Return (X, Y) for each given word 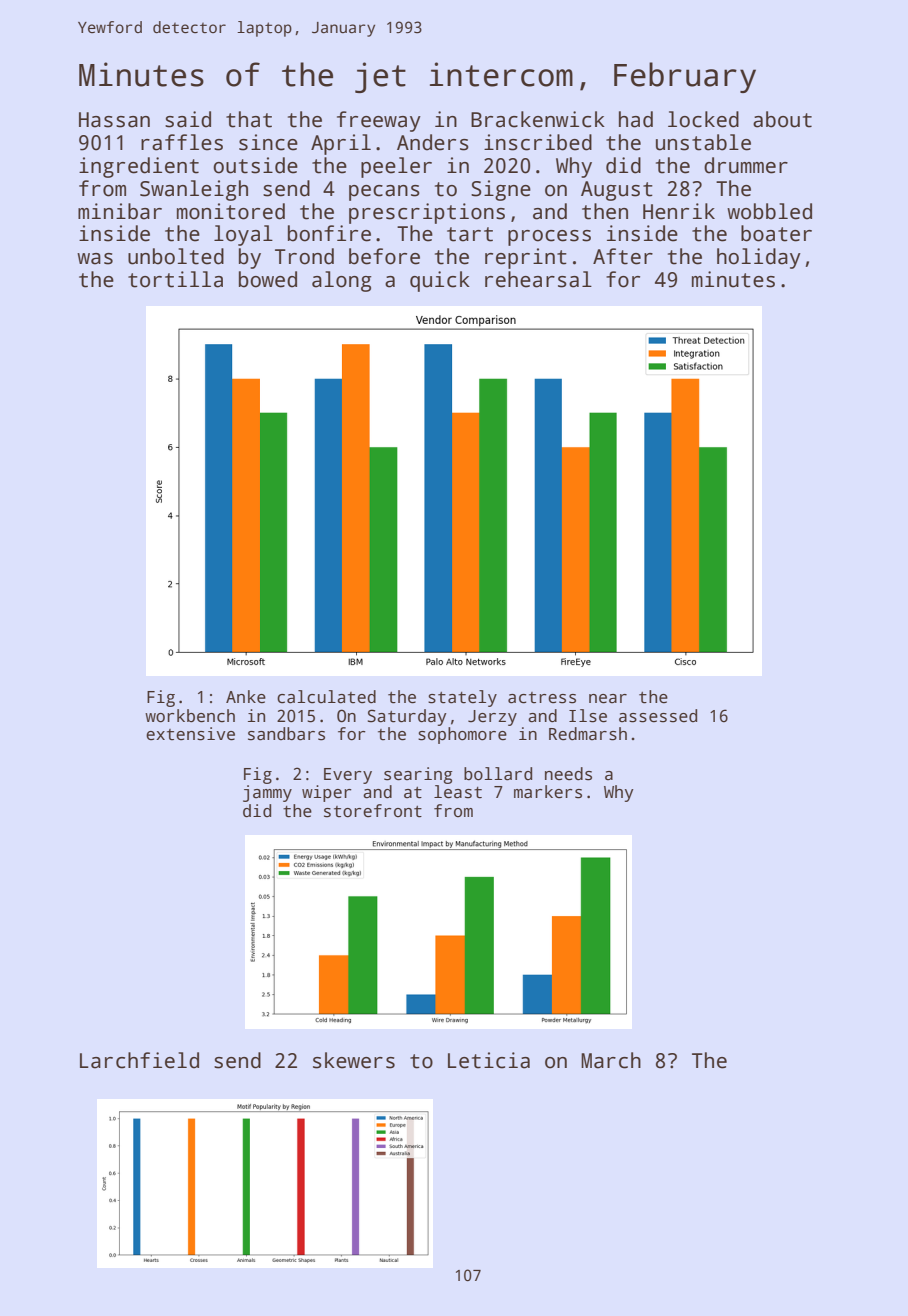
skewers (354, 1060)
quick (440, 281)
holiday (759, 258)
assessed (658, 716)
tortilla (175, 279)
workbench (190, 716)
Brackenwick (538, 119)
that (249, 119)
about (782, 119)
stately (462, 698)
